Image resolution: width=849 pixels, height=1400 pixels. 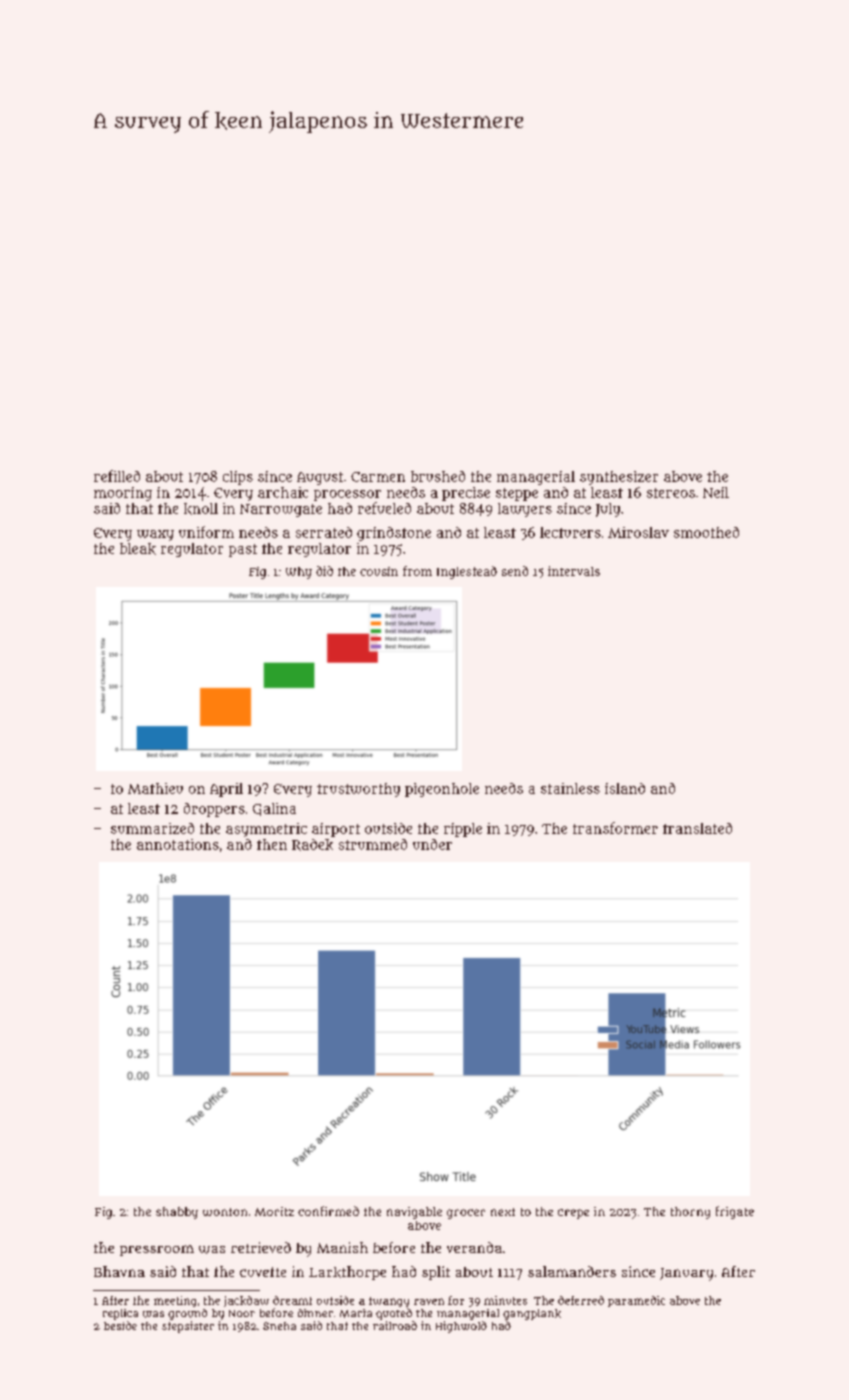 What do you see at coordinates (373, 844) in the screenshot?
I see `strummed` at bounding box center [373, 844].
